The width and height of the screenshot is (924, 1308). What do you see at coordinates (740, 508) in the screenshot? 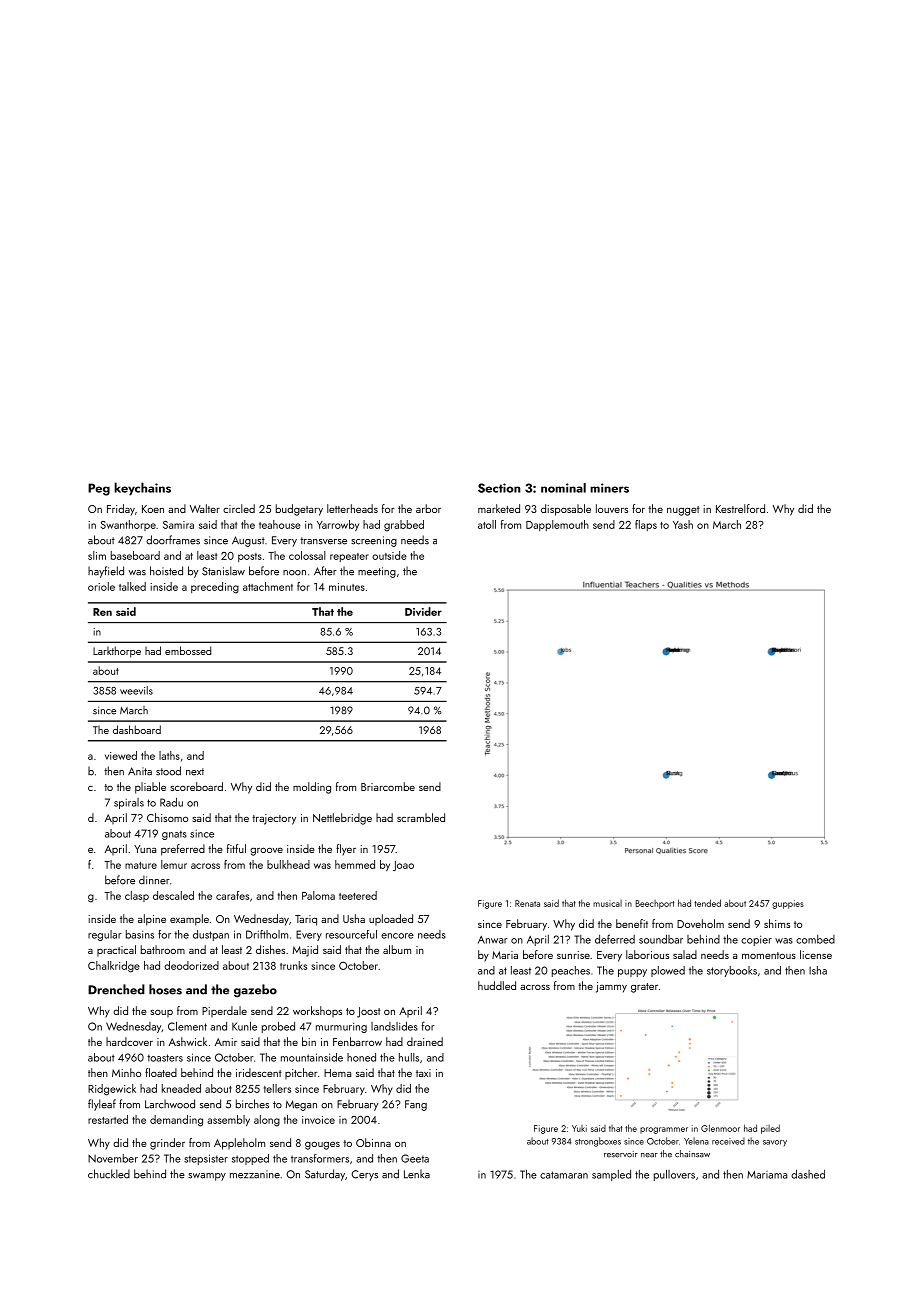
I see `Kestrelford` at bounding box center [740, 508].
